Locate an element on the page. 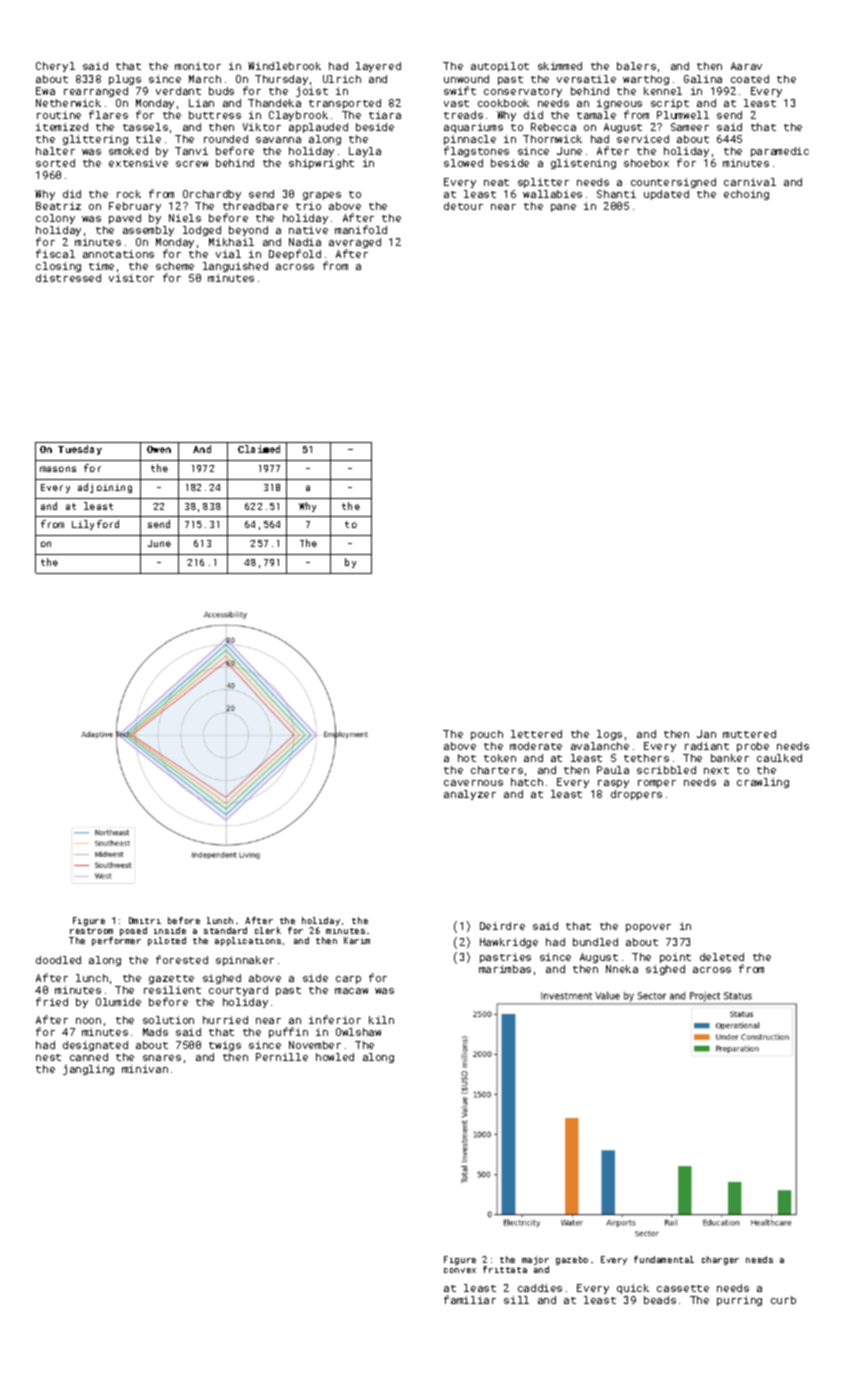  performer is located at coordinates (116, 941).
